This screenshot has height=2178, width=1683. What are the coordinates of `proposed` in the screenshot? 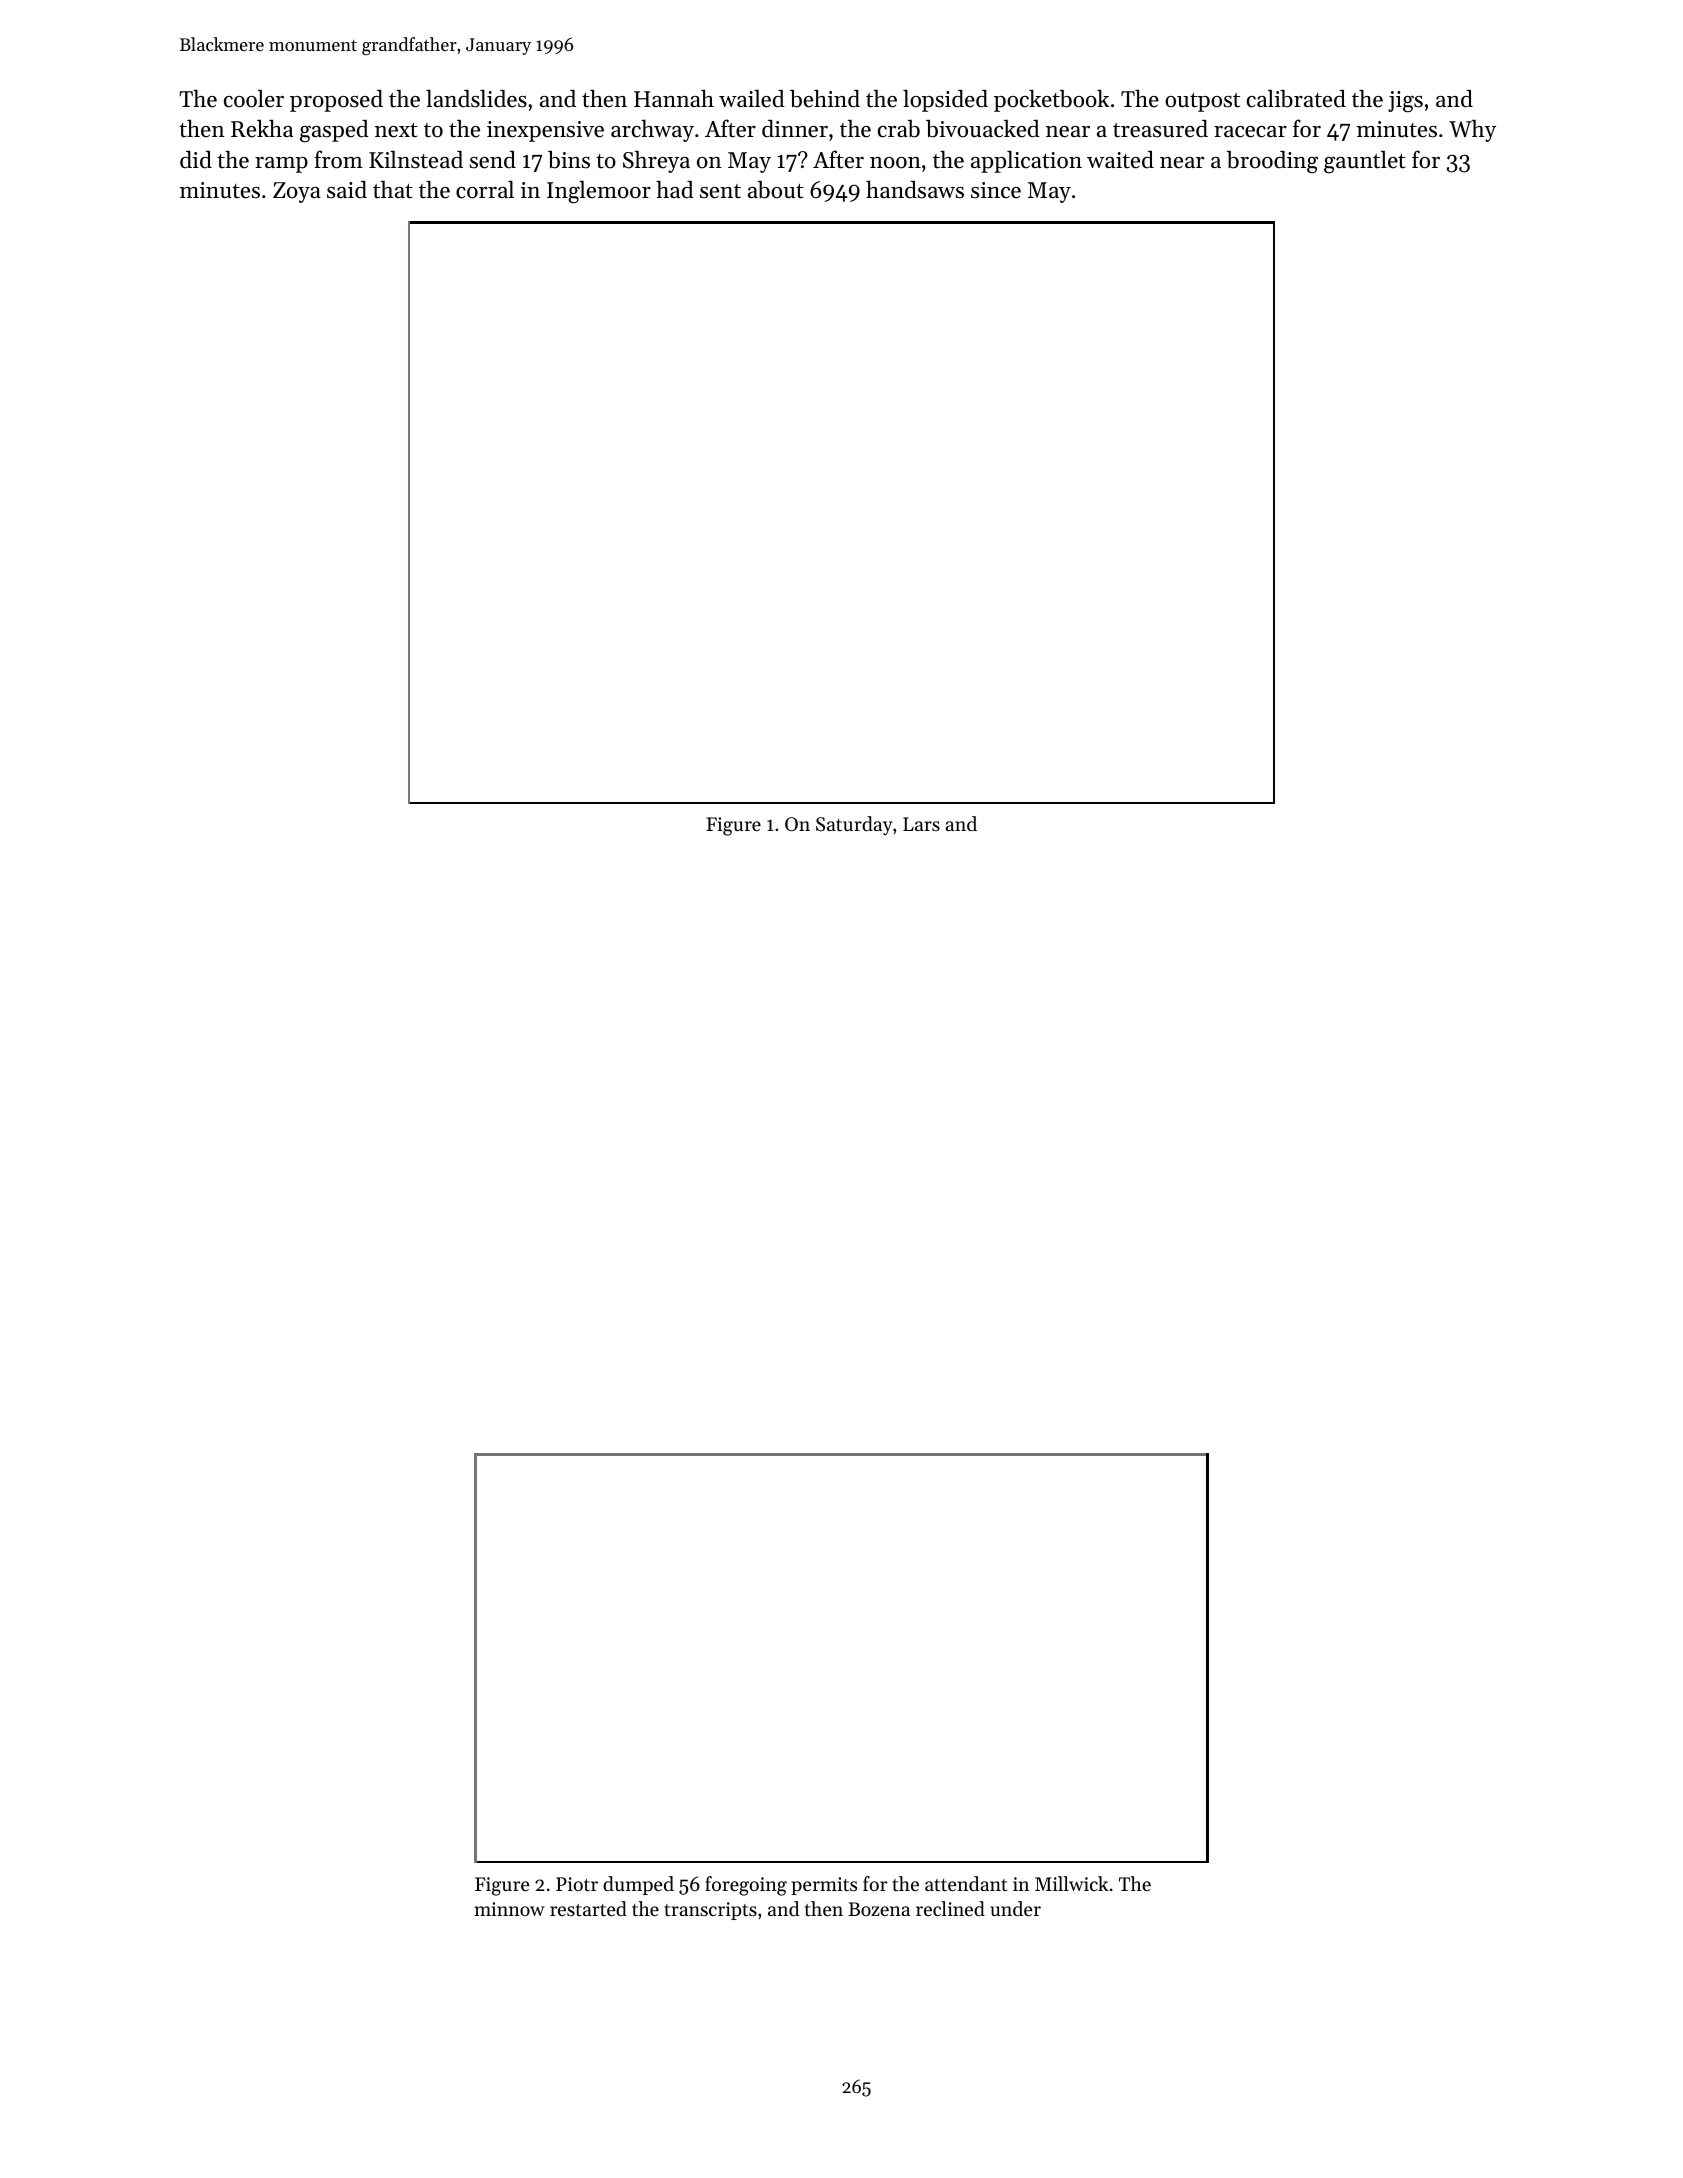 It's located at (336, 100).
